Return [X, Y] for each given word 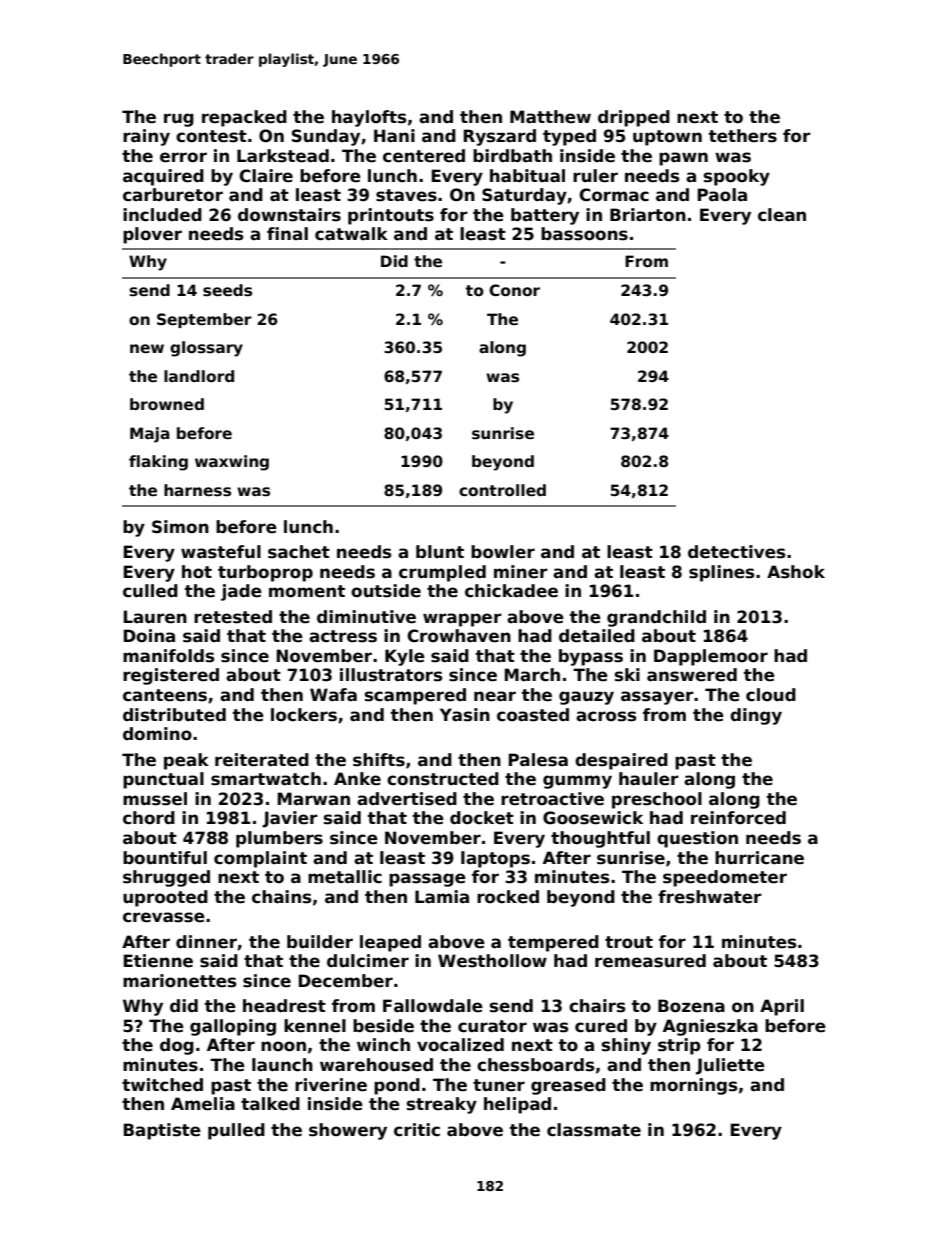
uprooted [165, 898]
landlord [199, 376]
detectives [736, 552]
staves [406, 195]
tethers [743, 136]
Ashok [796, 572]
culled [150, 591]
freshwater [710, 897]
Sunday [326, 137]
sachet [299, 552]
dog [177, 1046]
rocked [508, 897]
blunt [440, 552]
